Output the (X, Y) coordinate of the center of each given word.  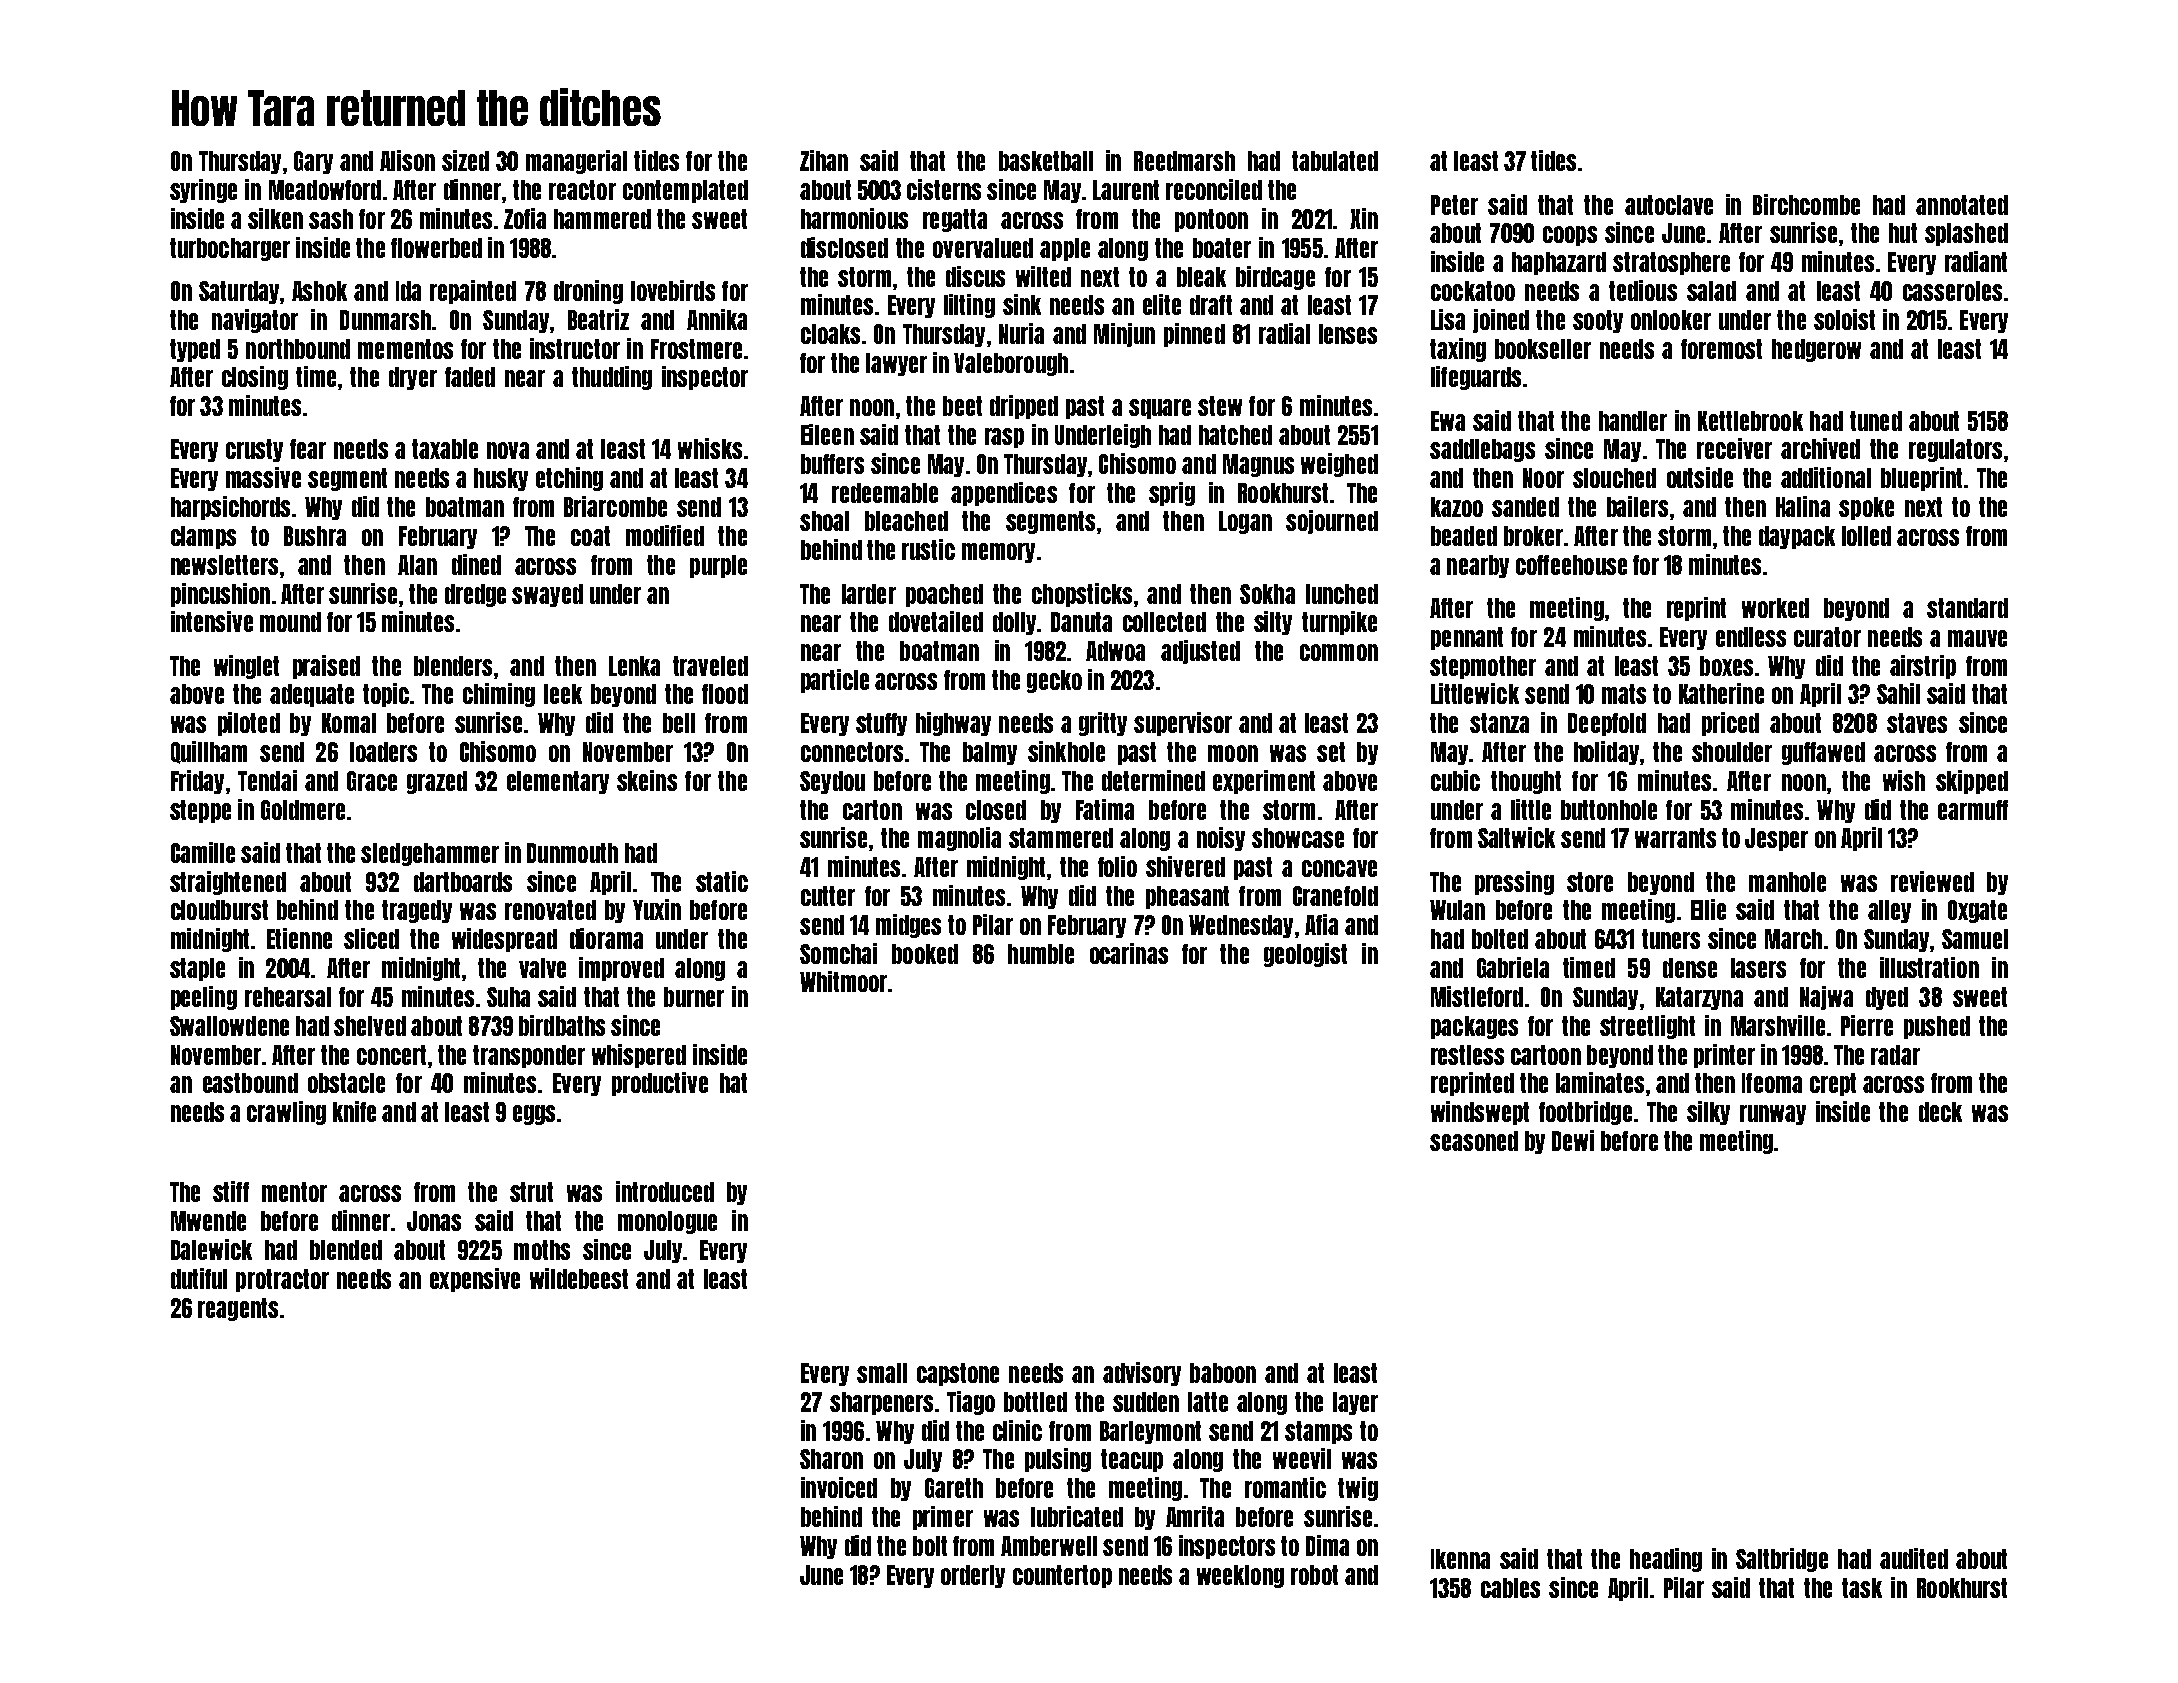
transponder (529, 1056)
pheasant (1187, 897)
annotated (1962, 205)
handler (1633, 421)
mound (290, 622)
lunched (1342, 594)
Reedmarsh (1184, 161)
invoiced (839, 1487)
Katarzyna (1699, 998)
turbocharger (230, 249)
